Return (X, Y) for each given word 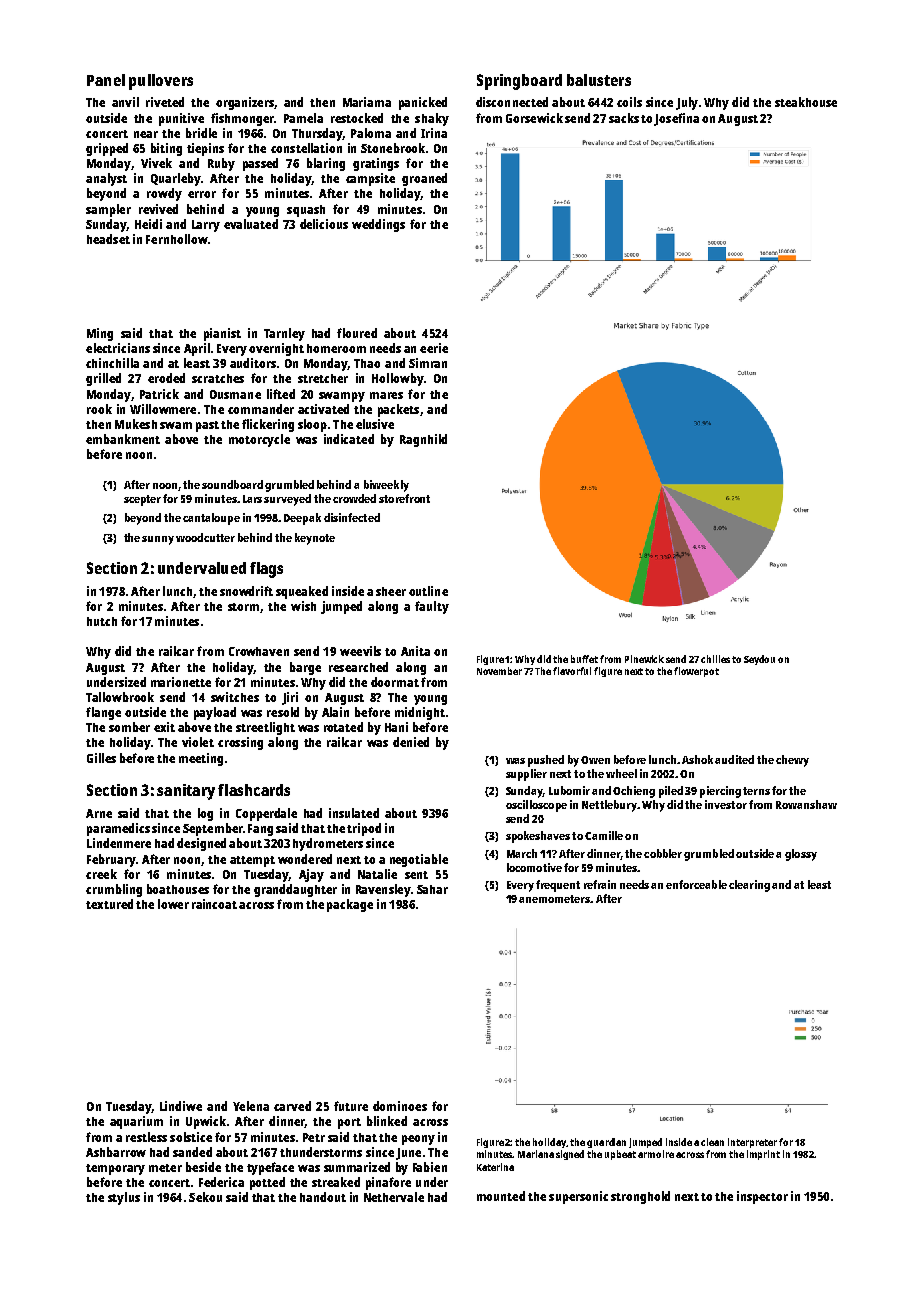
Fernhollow (176, 239)
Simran (428, 363)
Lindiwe (181, 1106)
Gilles (101, 758)
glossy (801, 855)
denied (411, 742)
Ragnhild (423, 440)
